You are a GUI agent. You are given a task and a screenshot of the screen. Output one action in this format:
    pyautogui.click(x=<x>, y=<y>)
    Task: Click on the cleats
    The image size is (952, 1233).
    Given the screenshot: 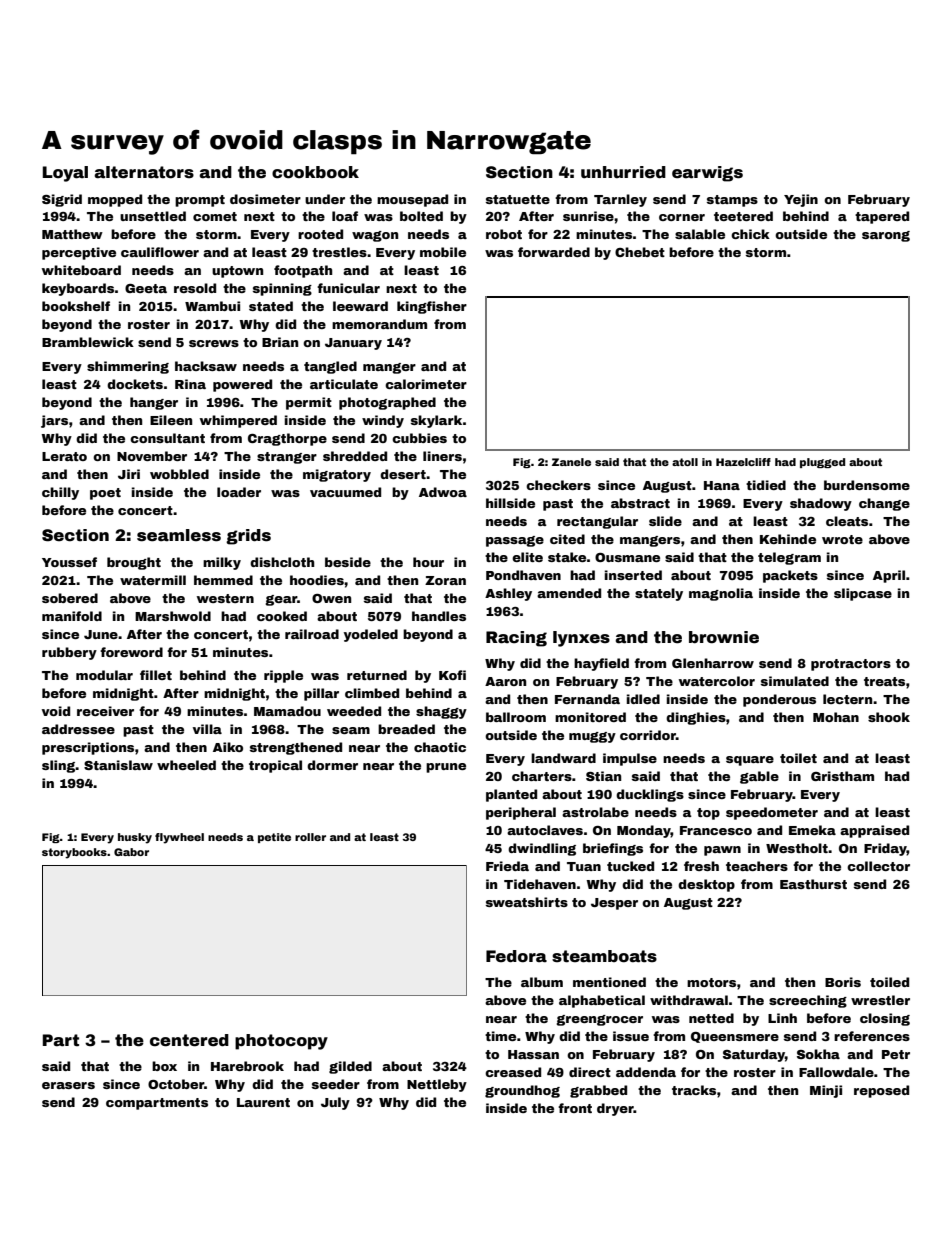 What is the action you would take?
    pyautogui.click(x=847, y=521)
